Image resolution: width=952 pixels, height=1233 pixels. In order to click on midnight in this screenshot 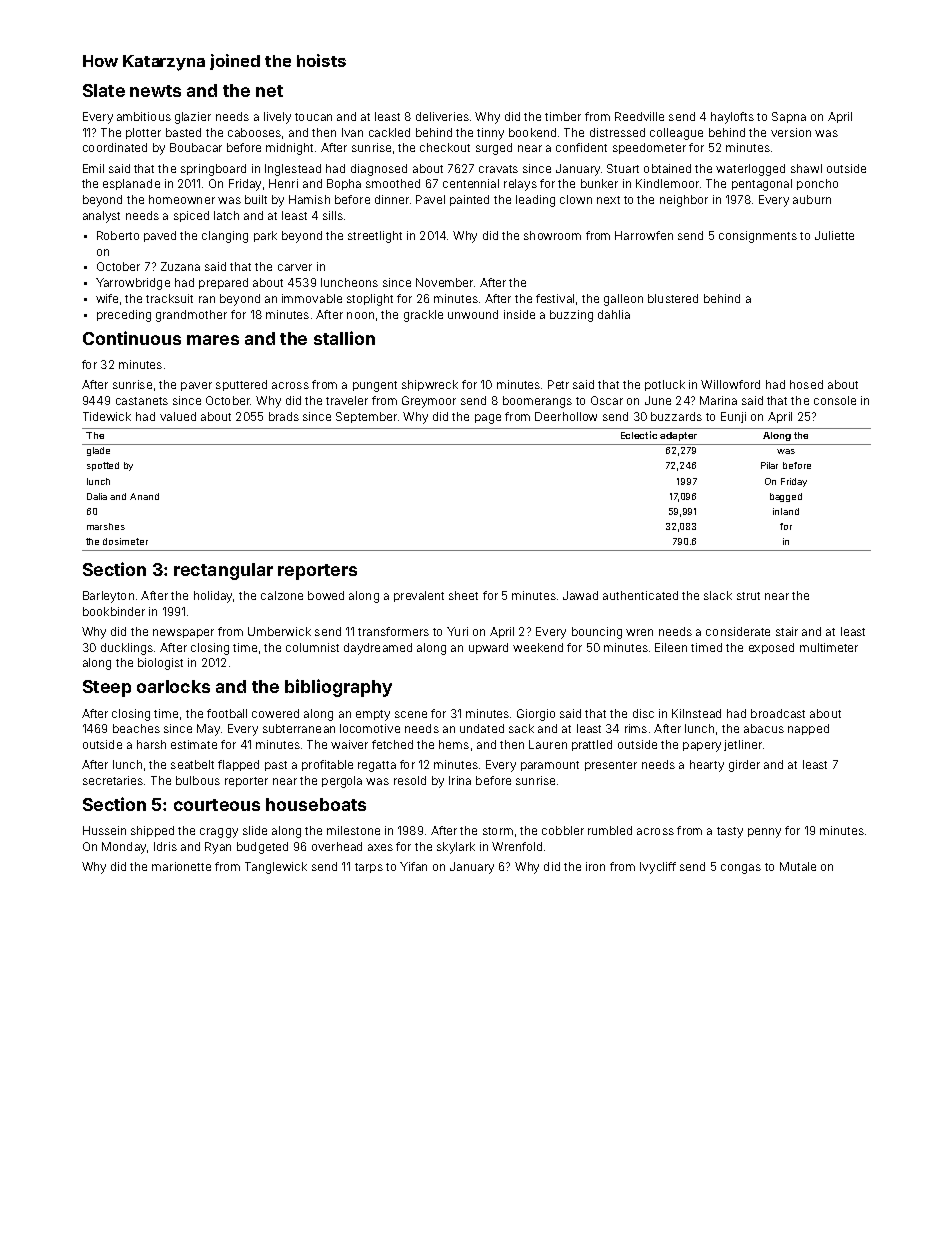, I will do `click(289, 149)`.
